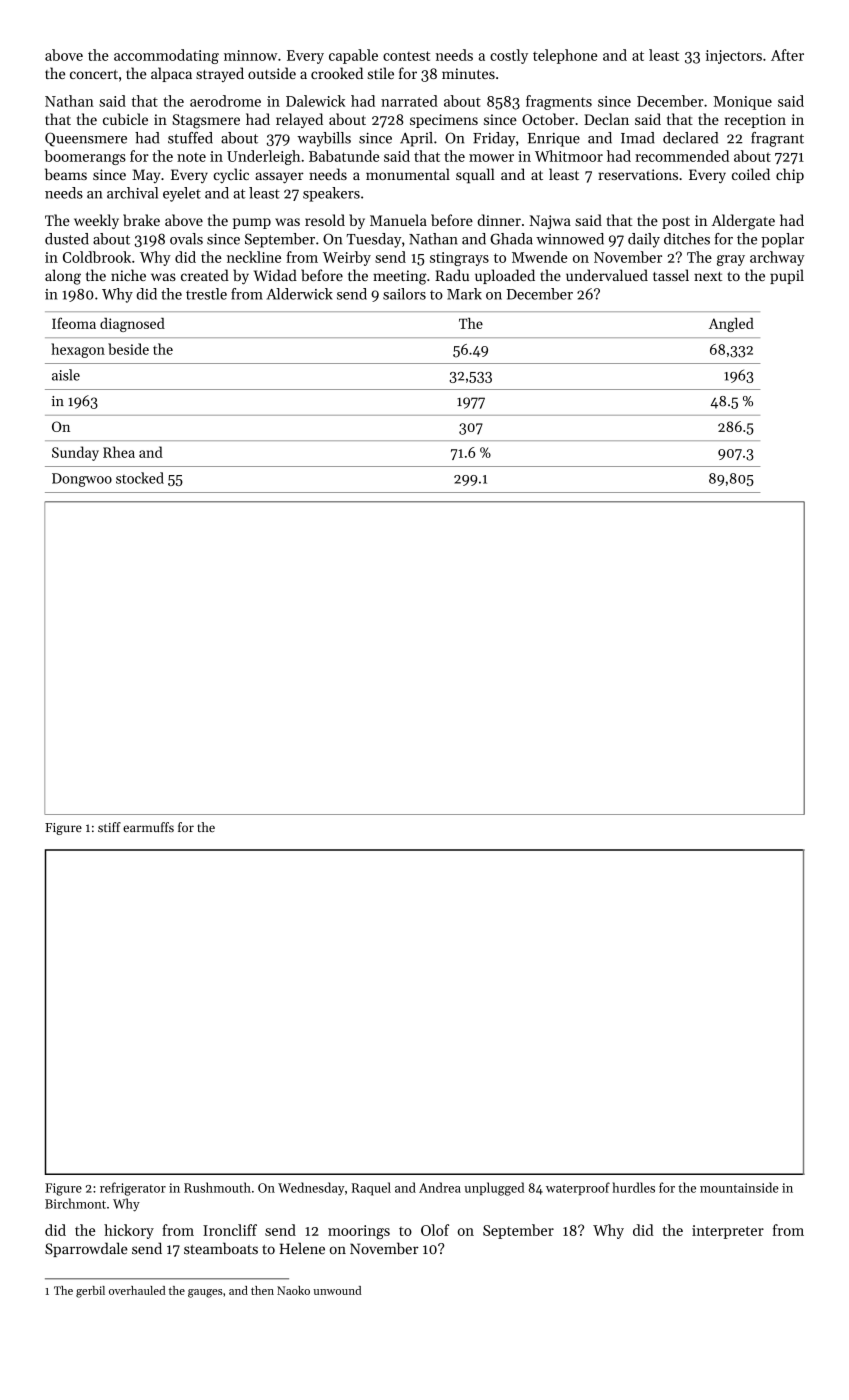 Image resolution: width=849 pixels, height=1400 pixels. What do you see at coordinates (262, 1290) in the screenshot?
I see `then` at bounding box center [262, 1290].
